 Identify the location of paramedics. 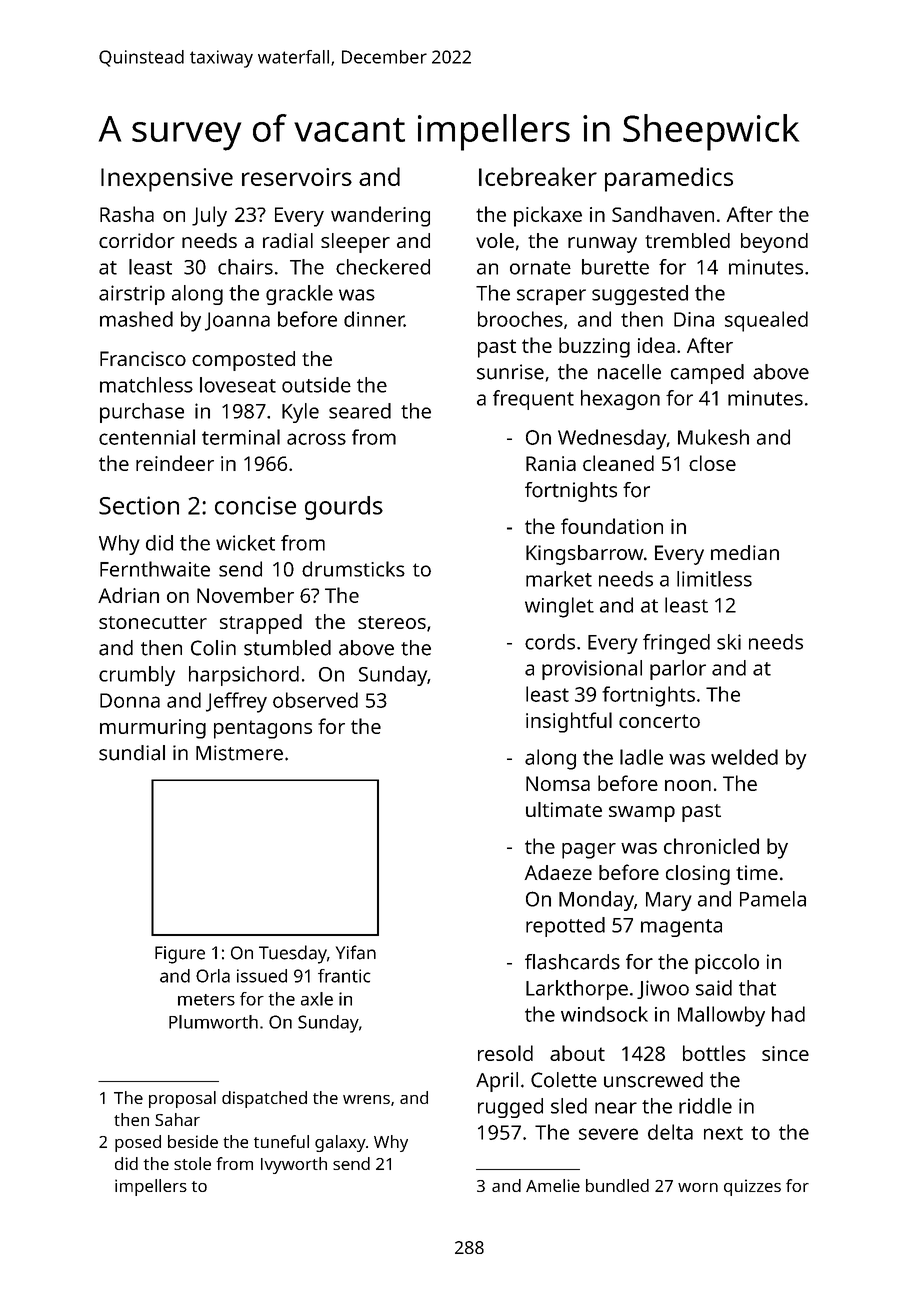
(669, 179).
